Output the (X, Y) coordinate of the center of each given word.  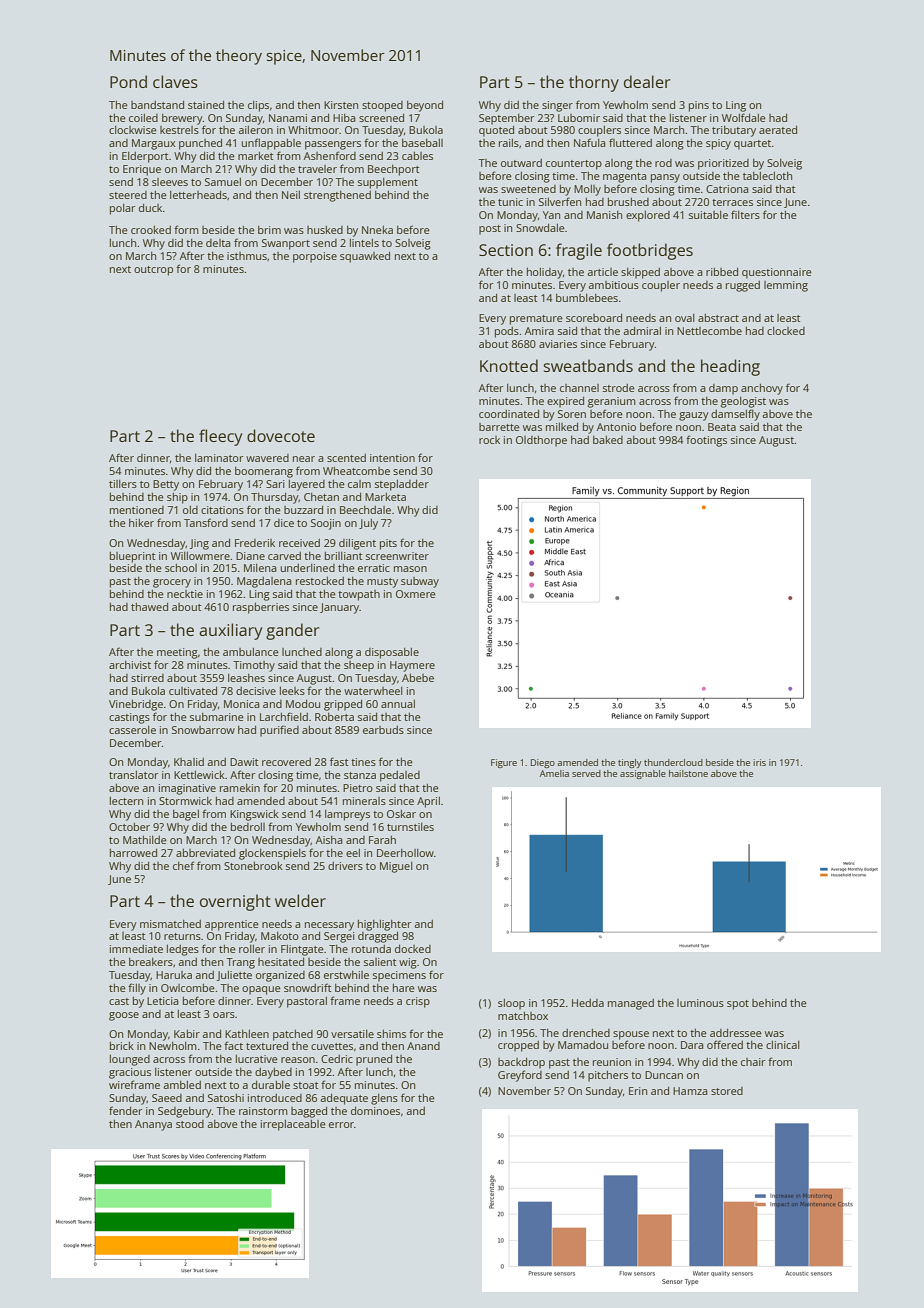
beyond (425, 106)
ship (177, 498)
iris (759, 762)
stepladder (402, 485)
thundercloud (673, 762)
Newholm (173, 1046)
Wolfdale (744, 117)
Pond (128, 81)
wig (408, 963)
